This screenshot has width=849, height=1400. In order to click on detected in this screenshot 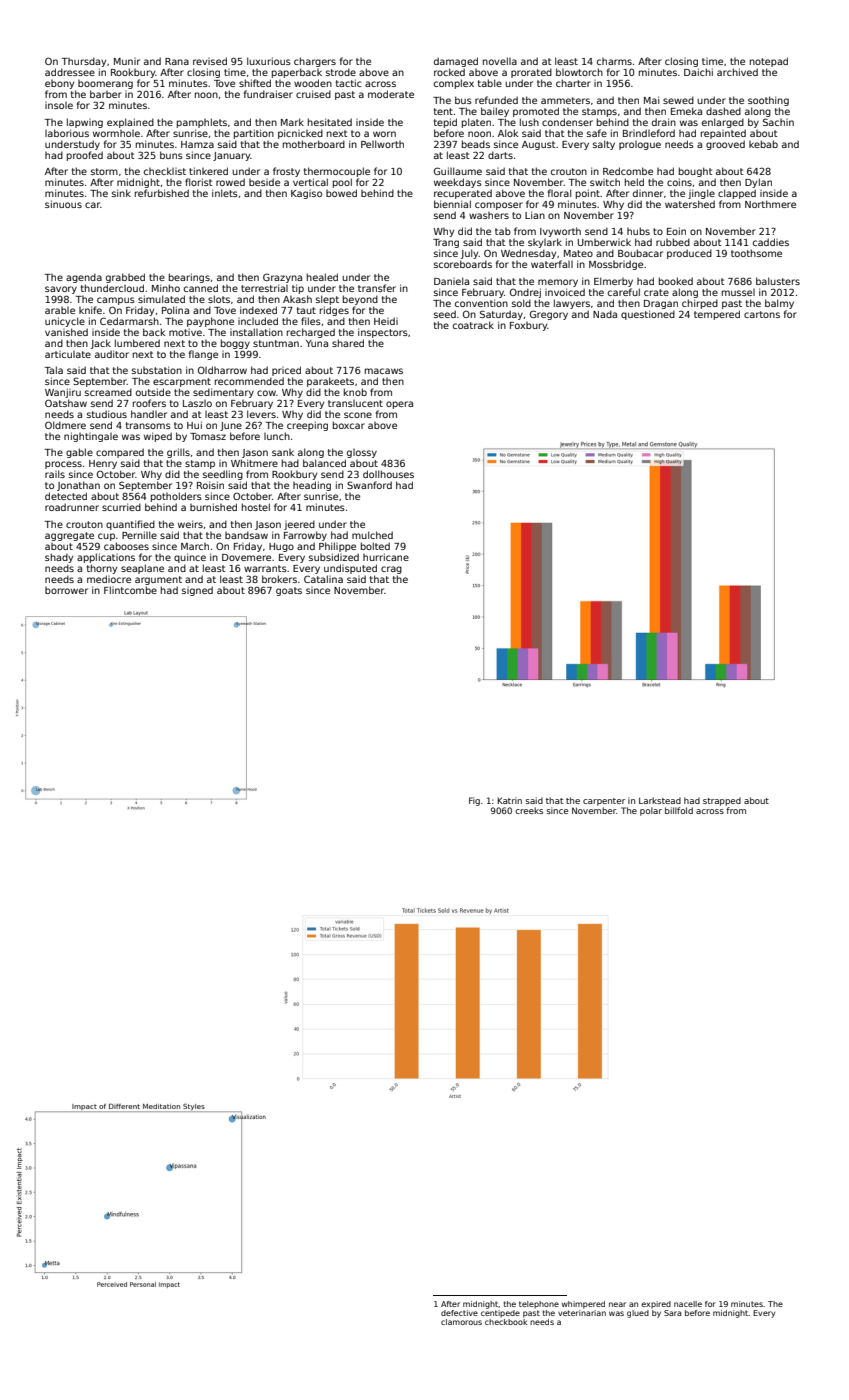, I will do `click(66, 496)`.
